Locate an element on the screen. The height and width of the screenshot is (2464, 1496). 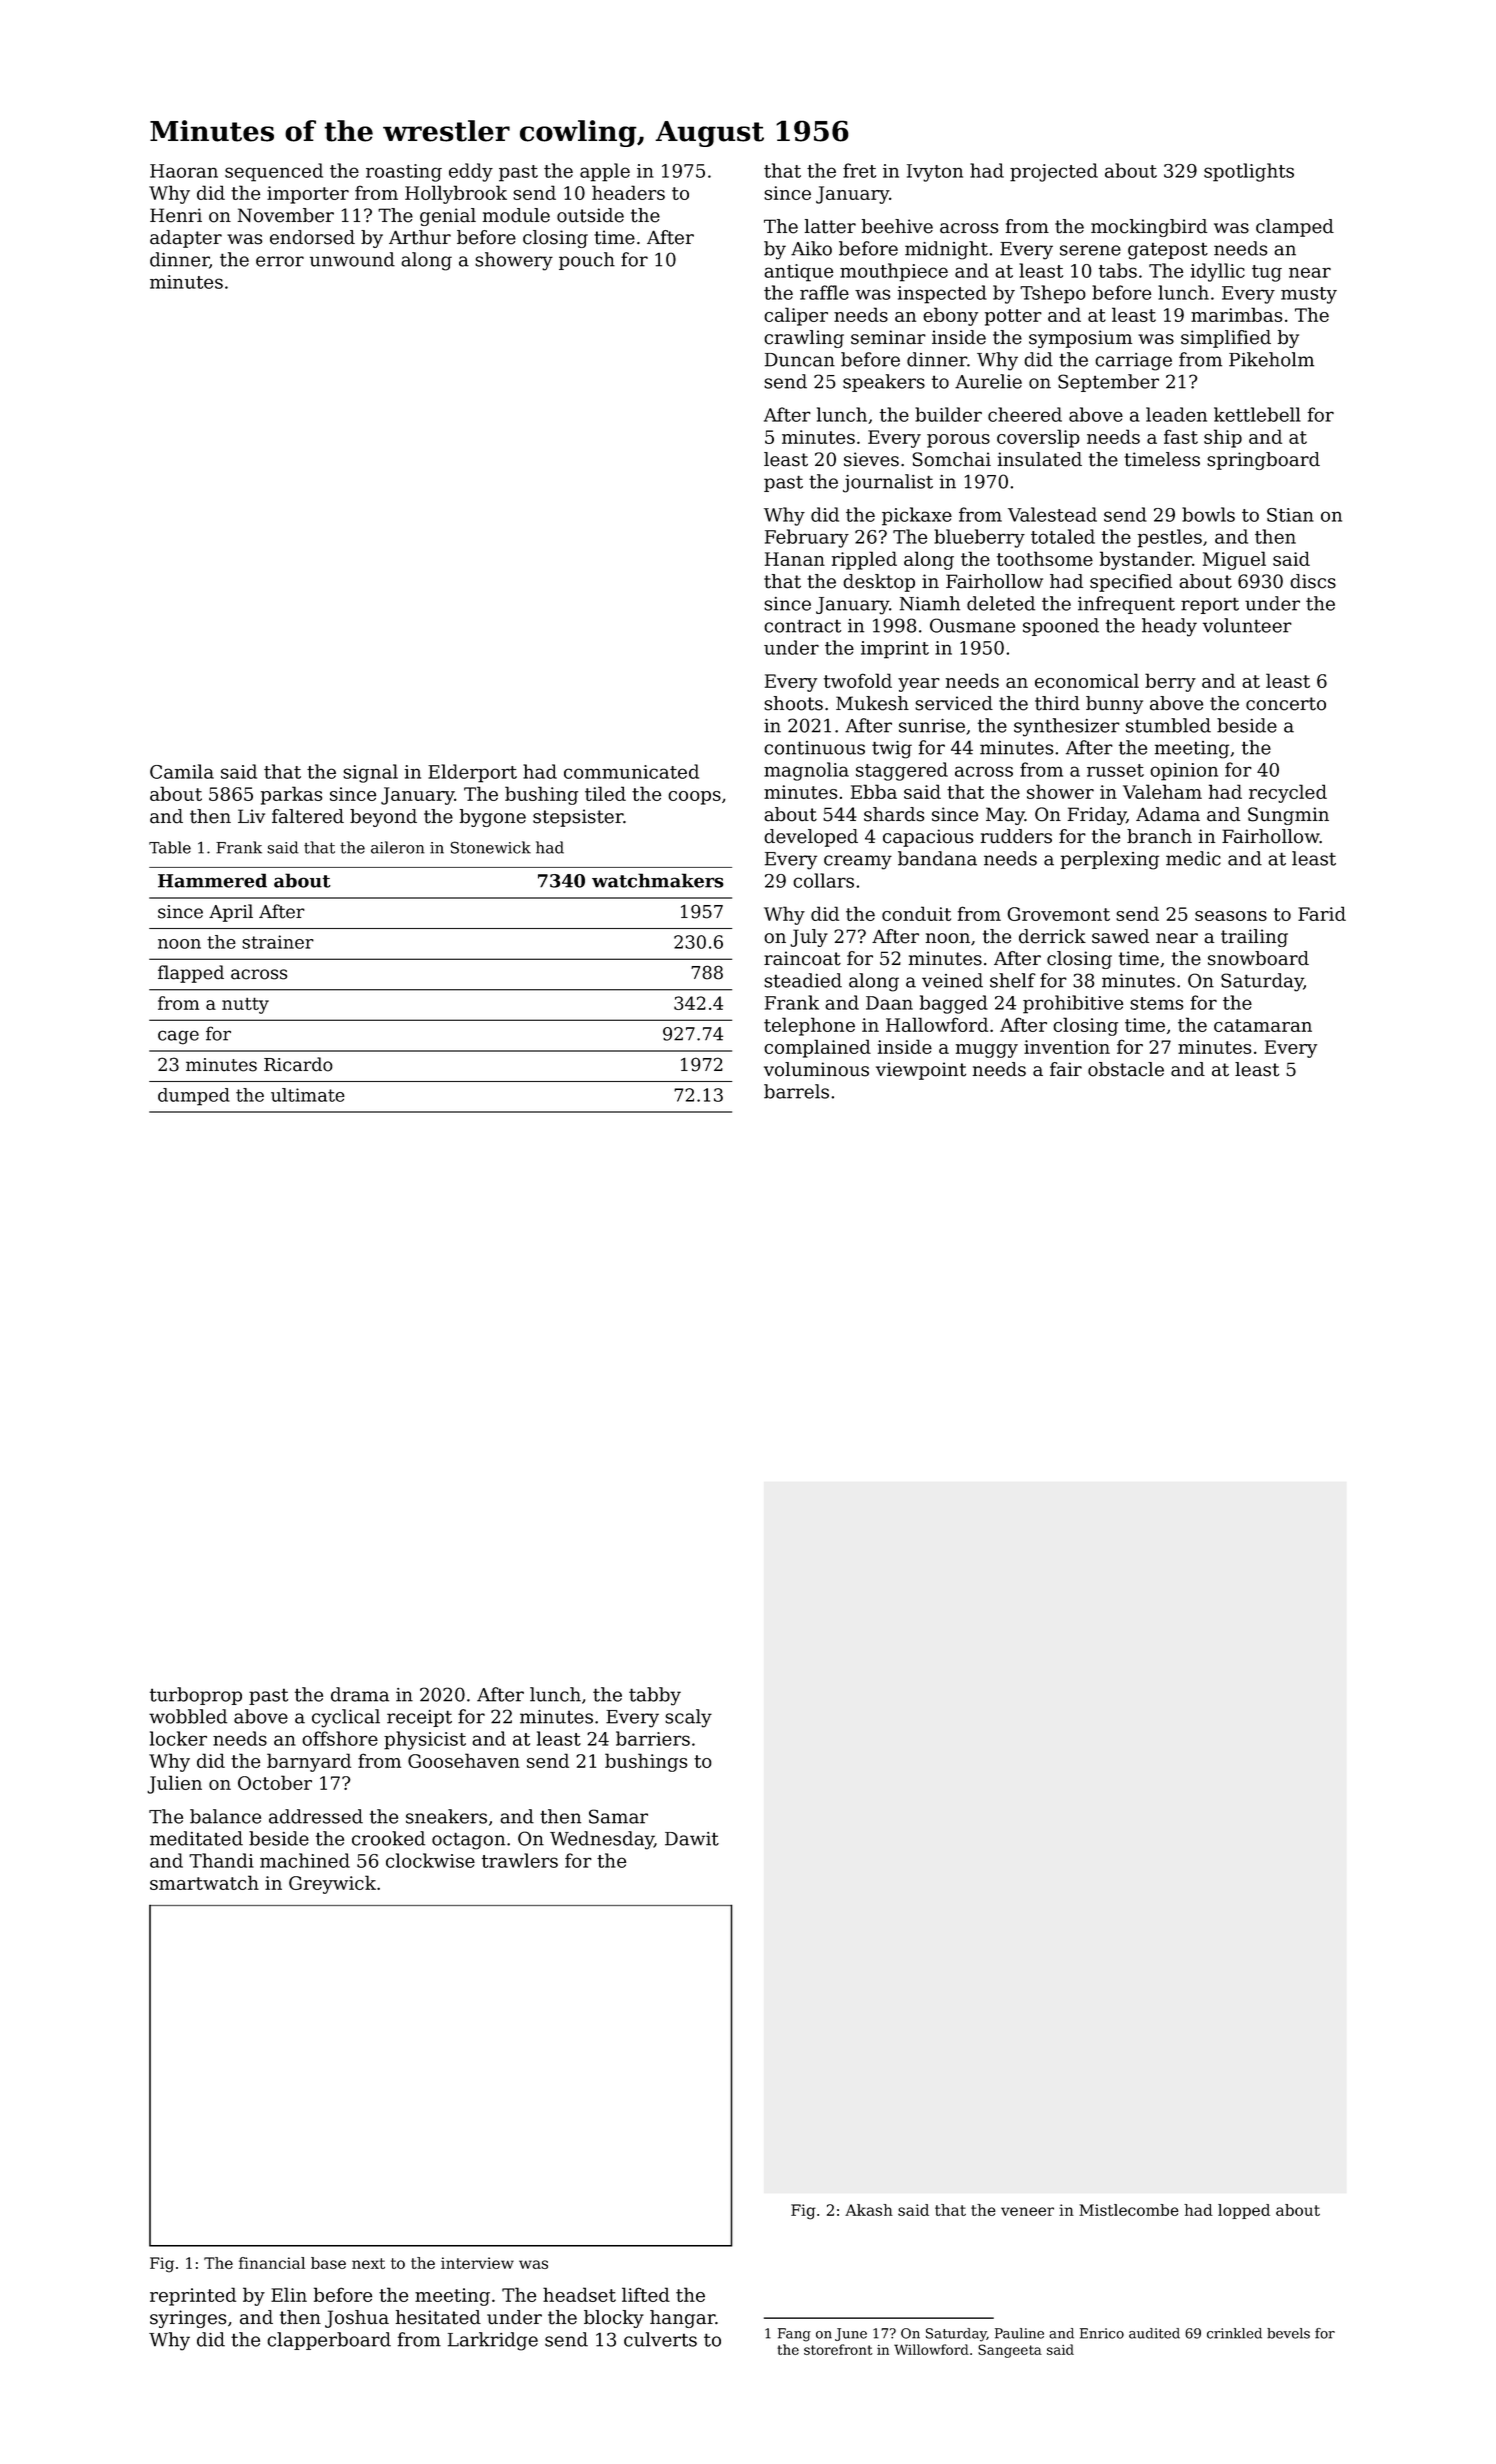
Duncan is located at coordinates (800, 360).
